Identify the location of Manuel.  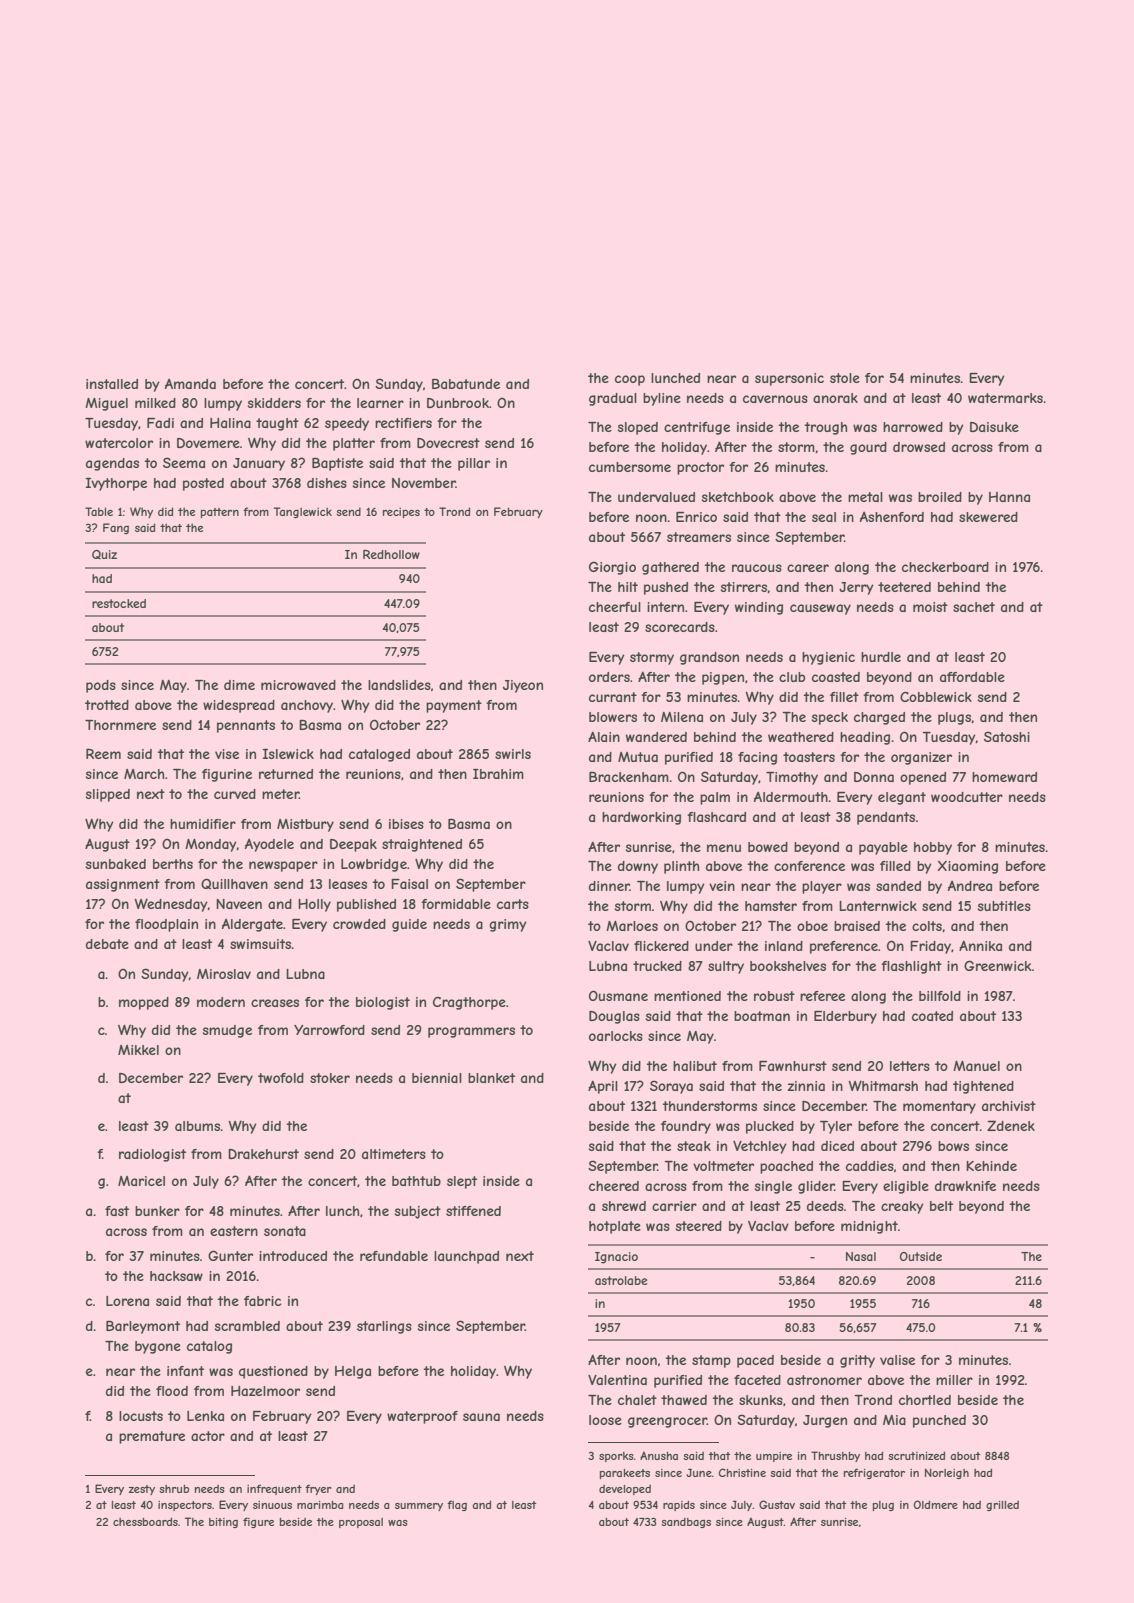
(976, 1066).
